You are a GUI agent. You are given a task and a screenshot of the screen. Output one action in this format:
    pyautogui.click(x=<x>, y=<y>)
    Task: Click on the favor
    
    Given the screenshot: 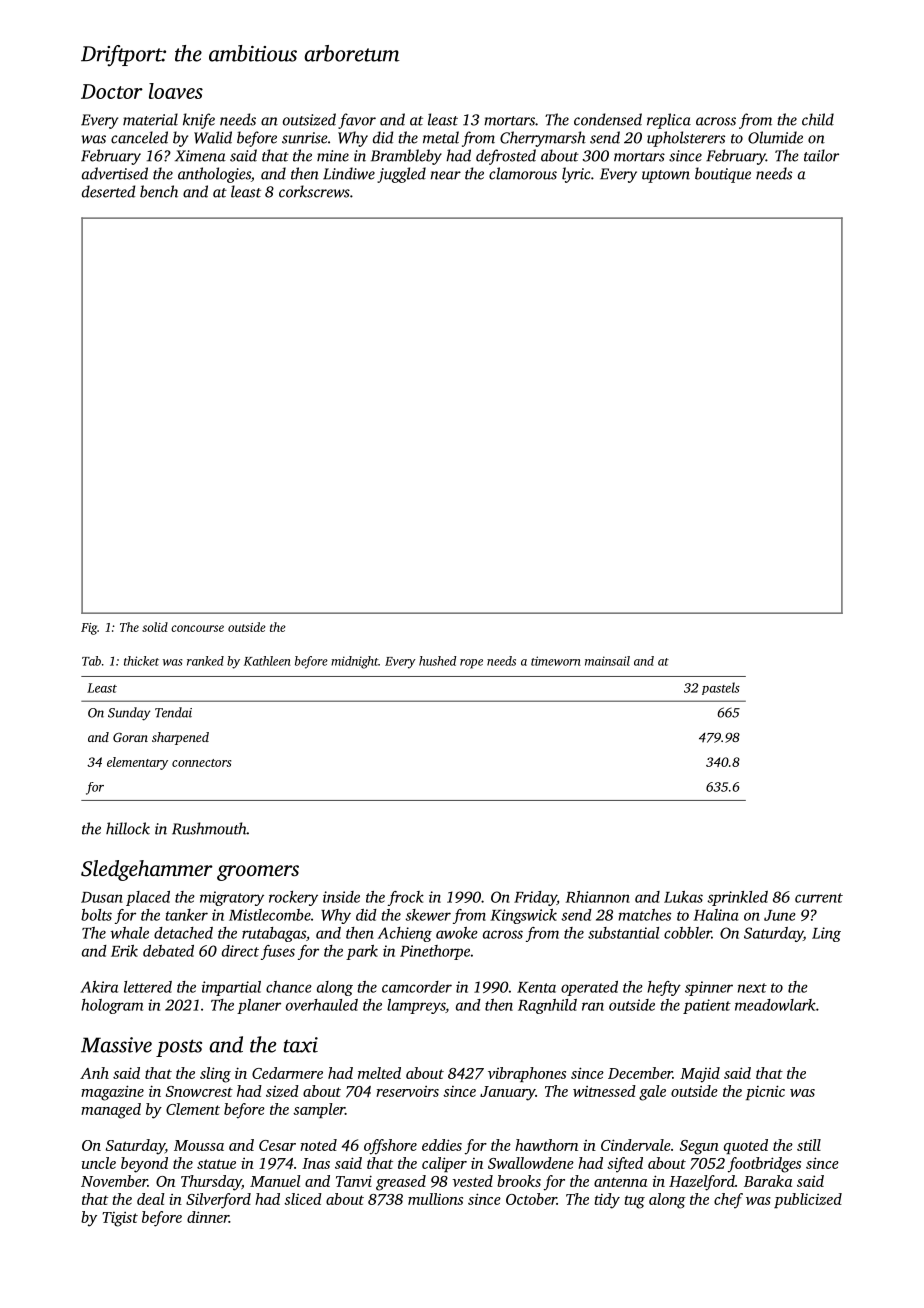 What is the action you would take?
    pyautogui.click(x=357, y=121)
